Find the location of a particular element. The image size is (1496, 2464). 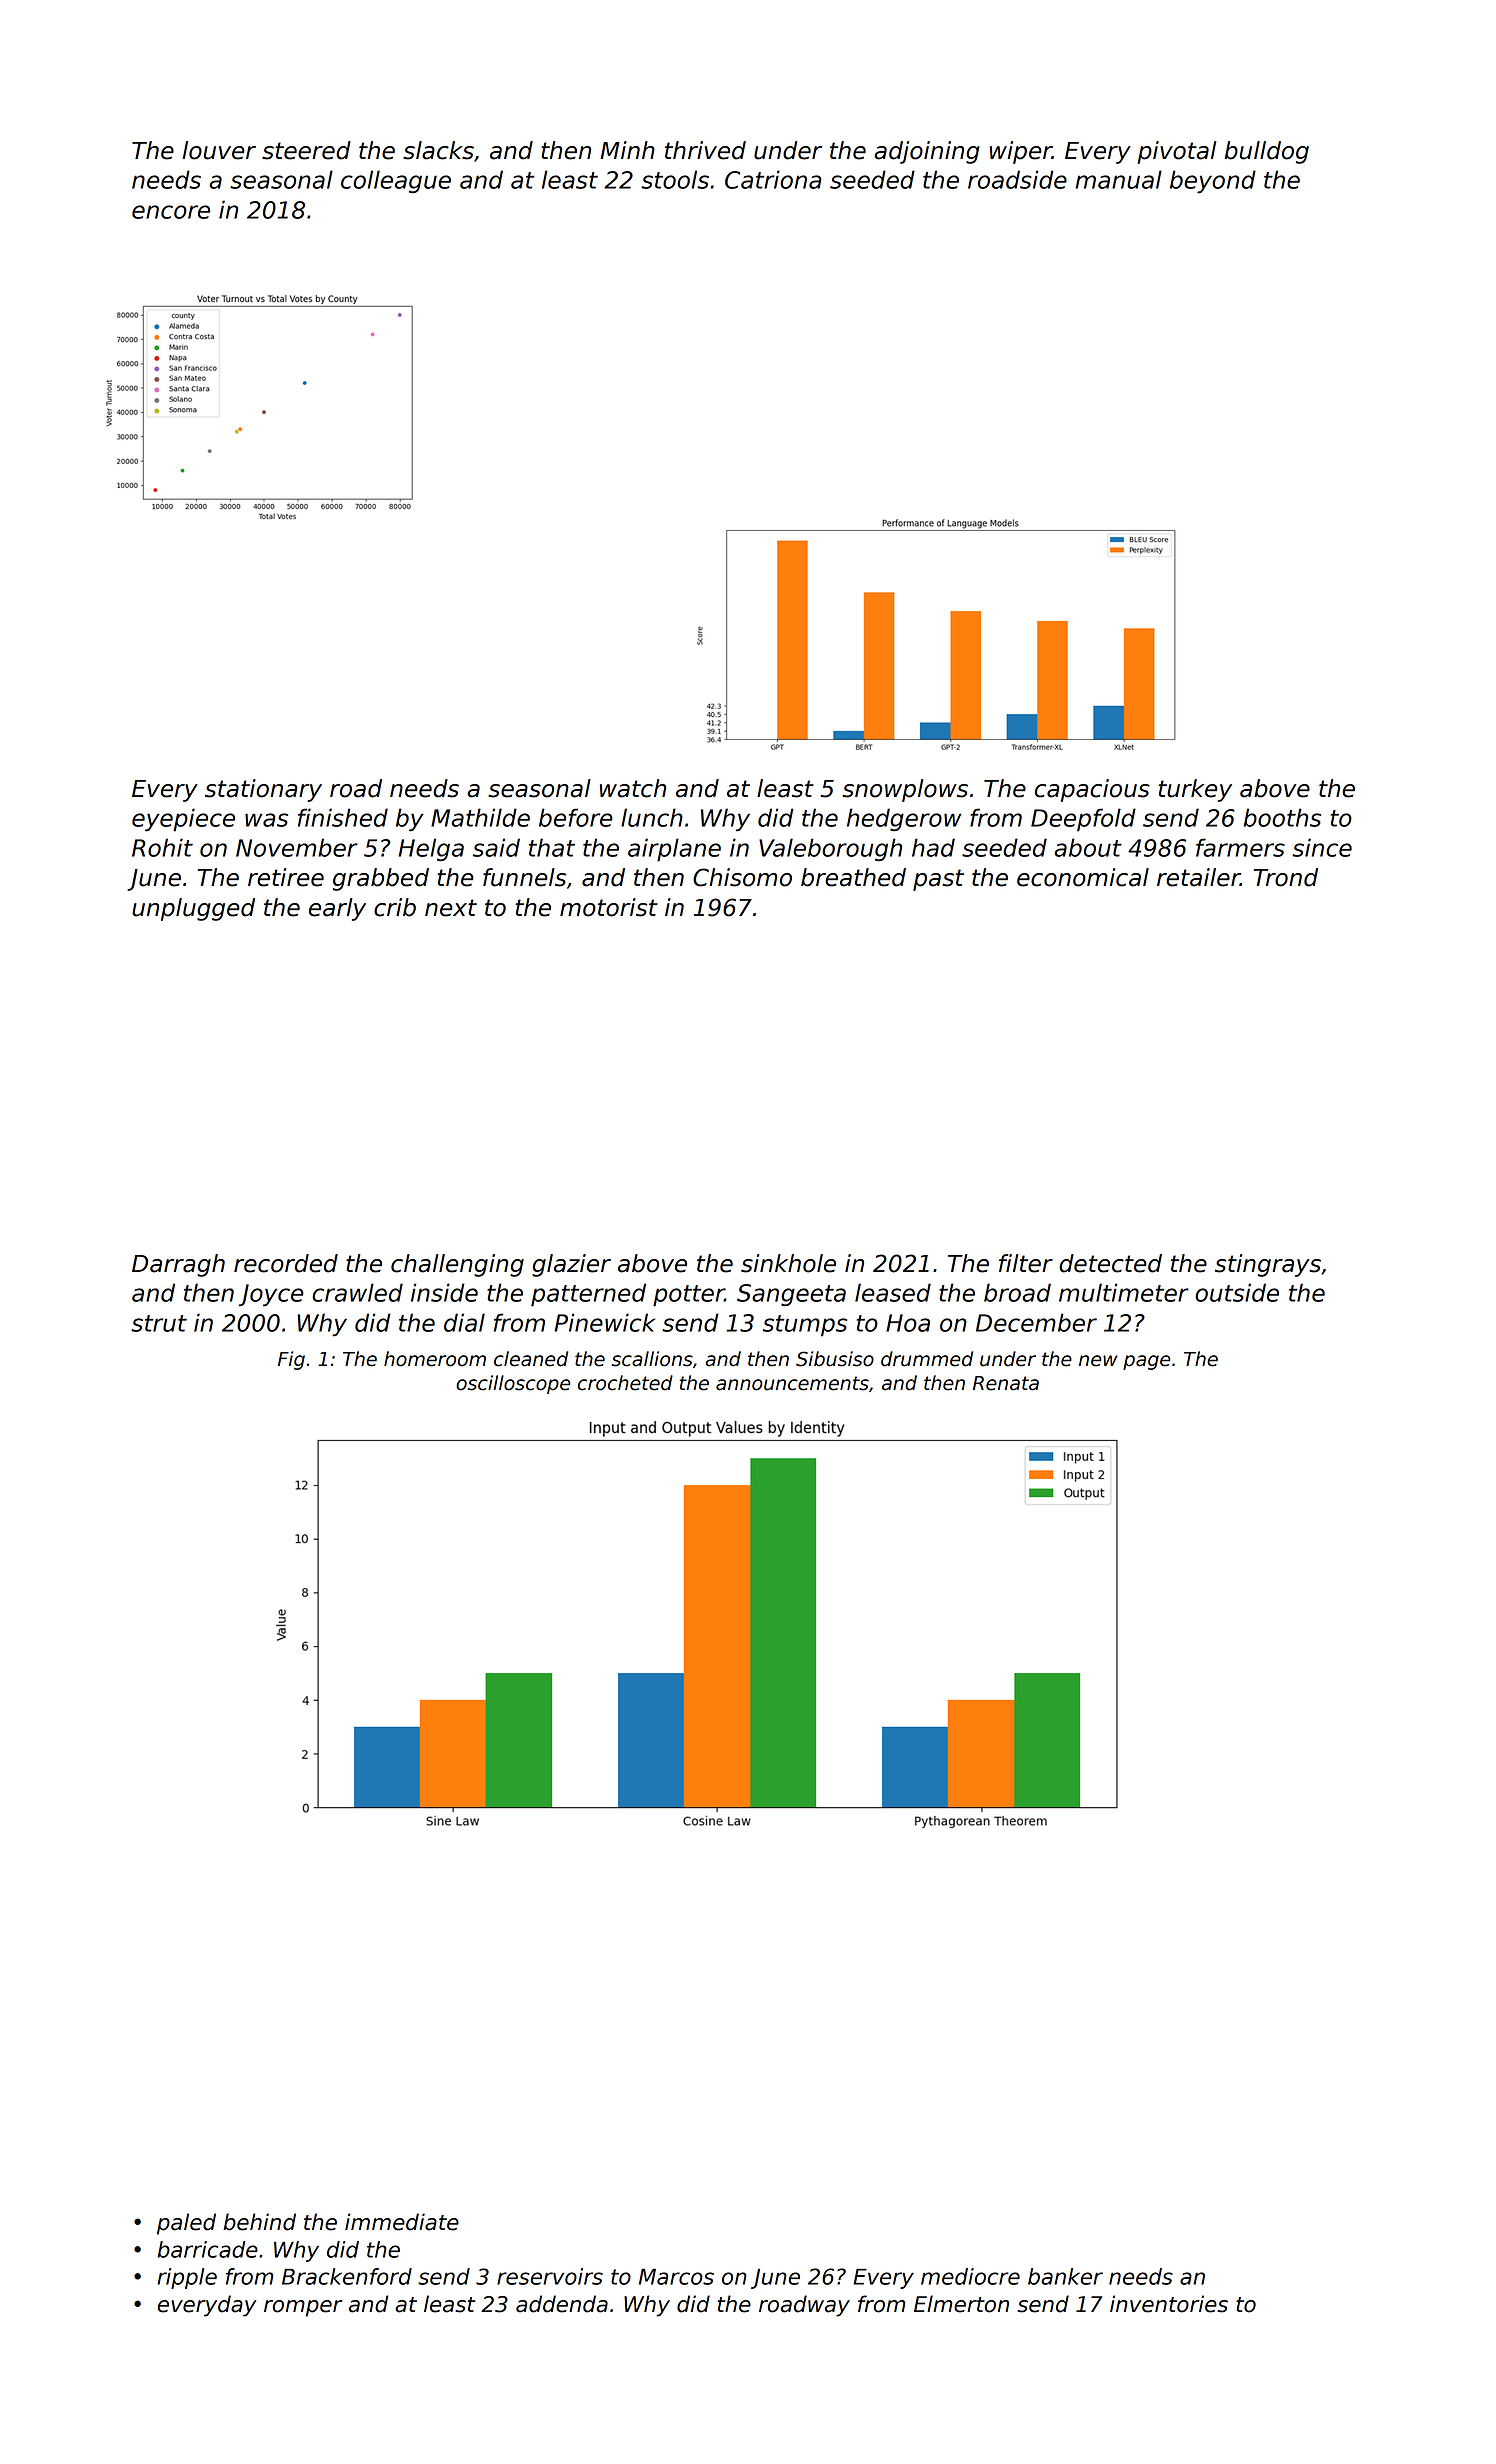

stools is located at coordinates (675, 179).
